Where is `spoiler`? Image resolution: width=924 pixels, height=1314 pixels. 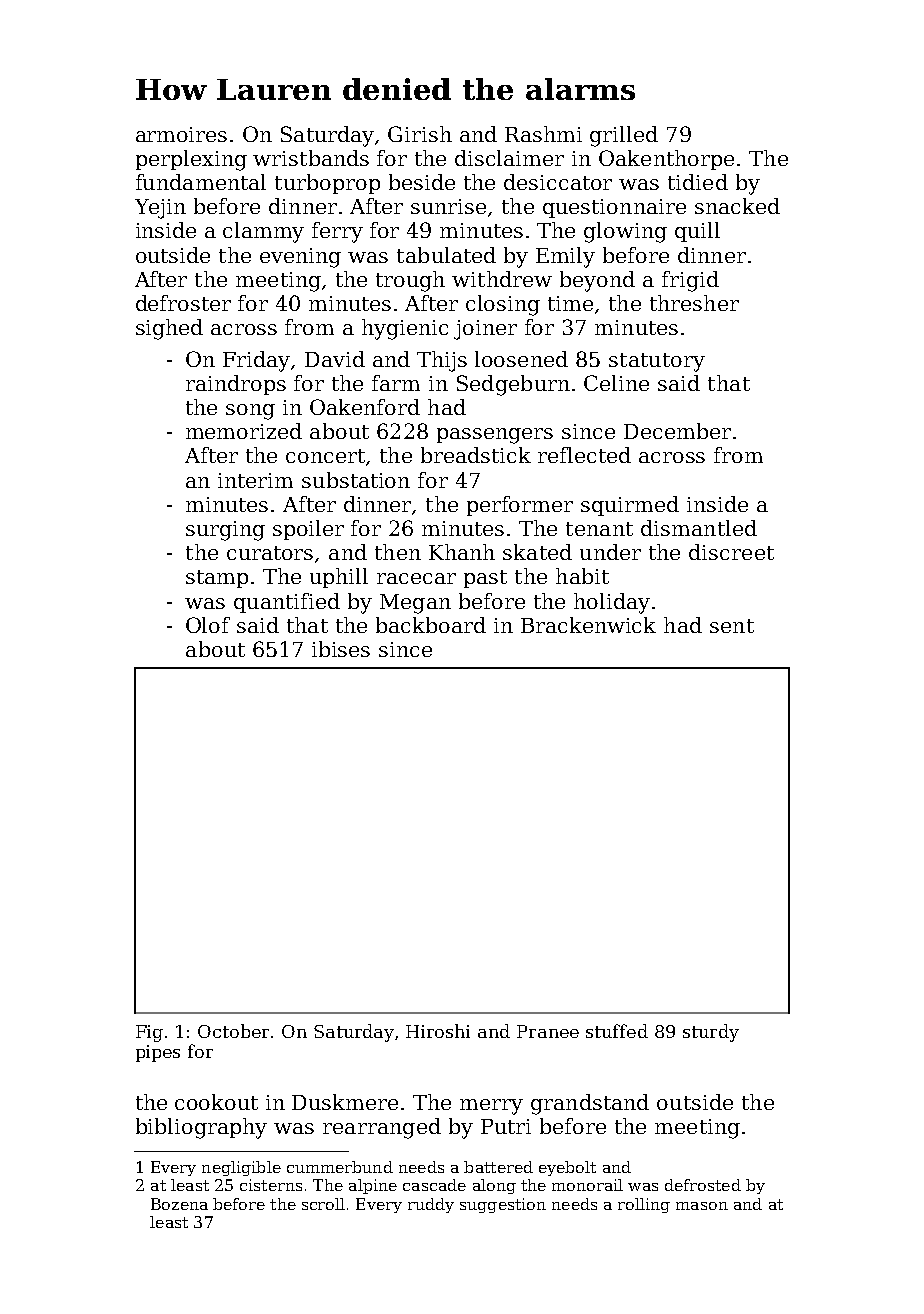 spoiler is located at coordinates (308, 530).
